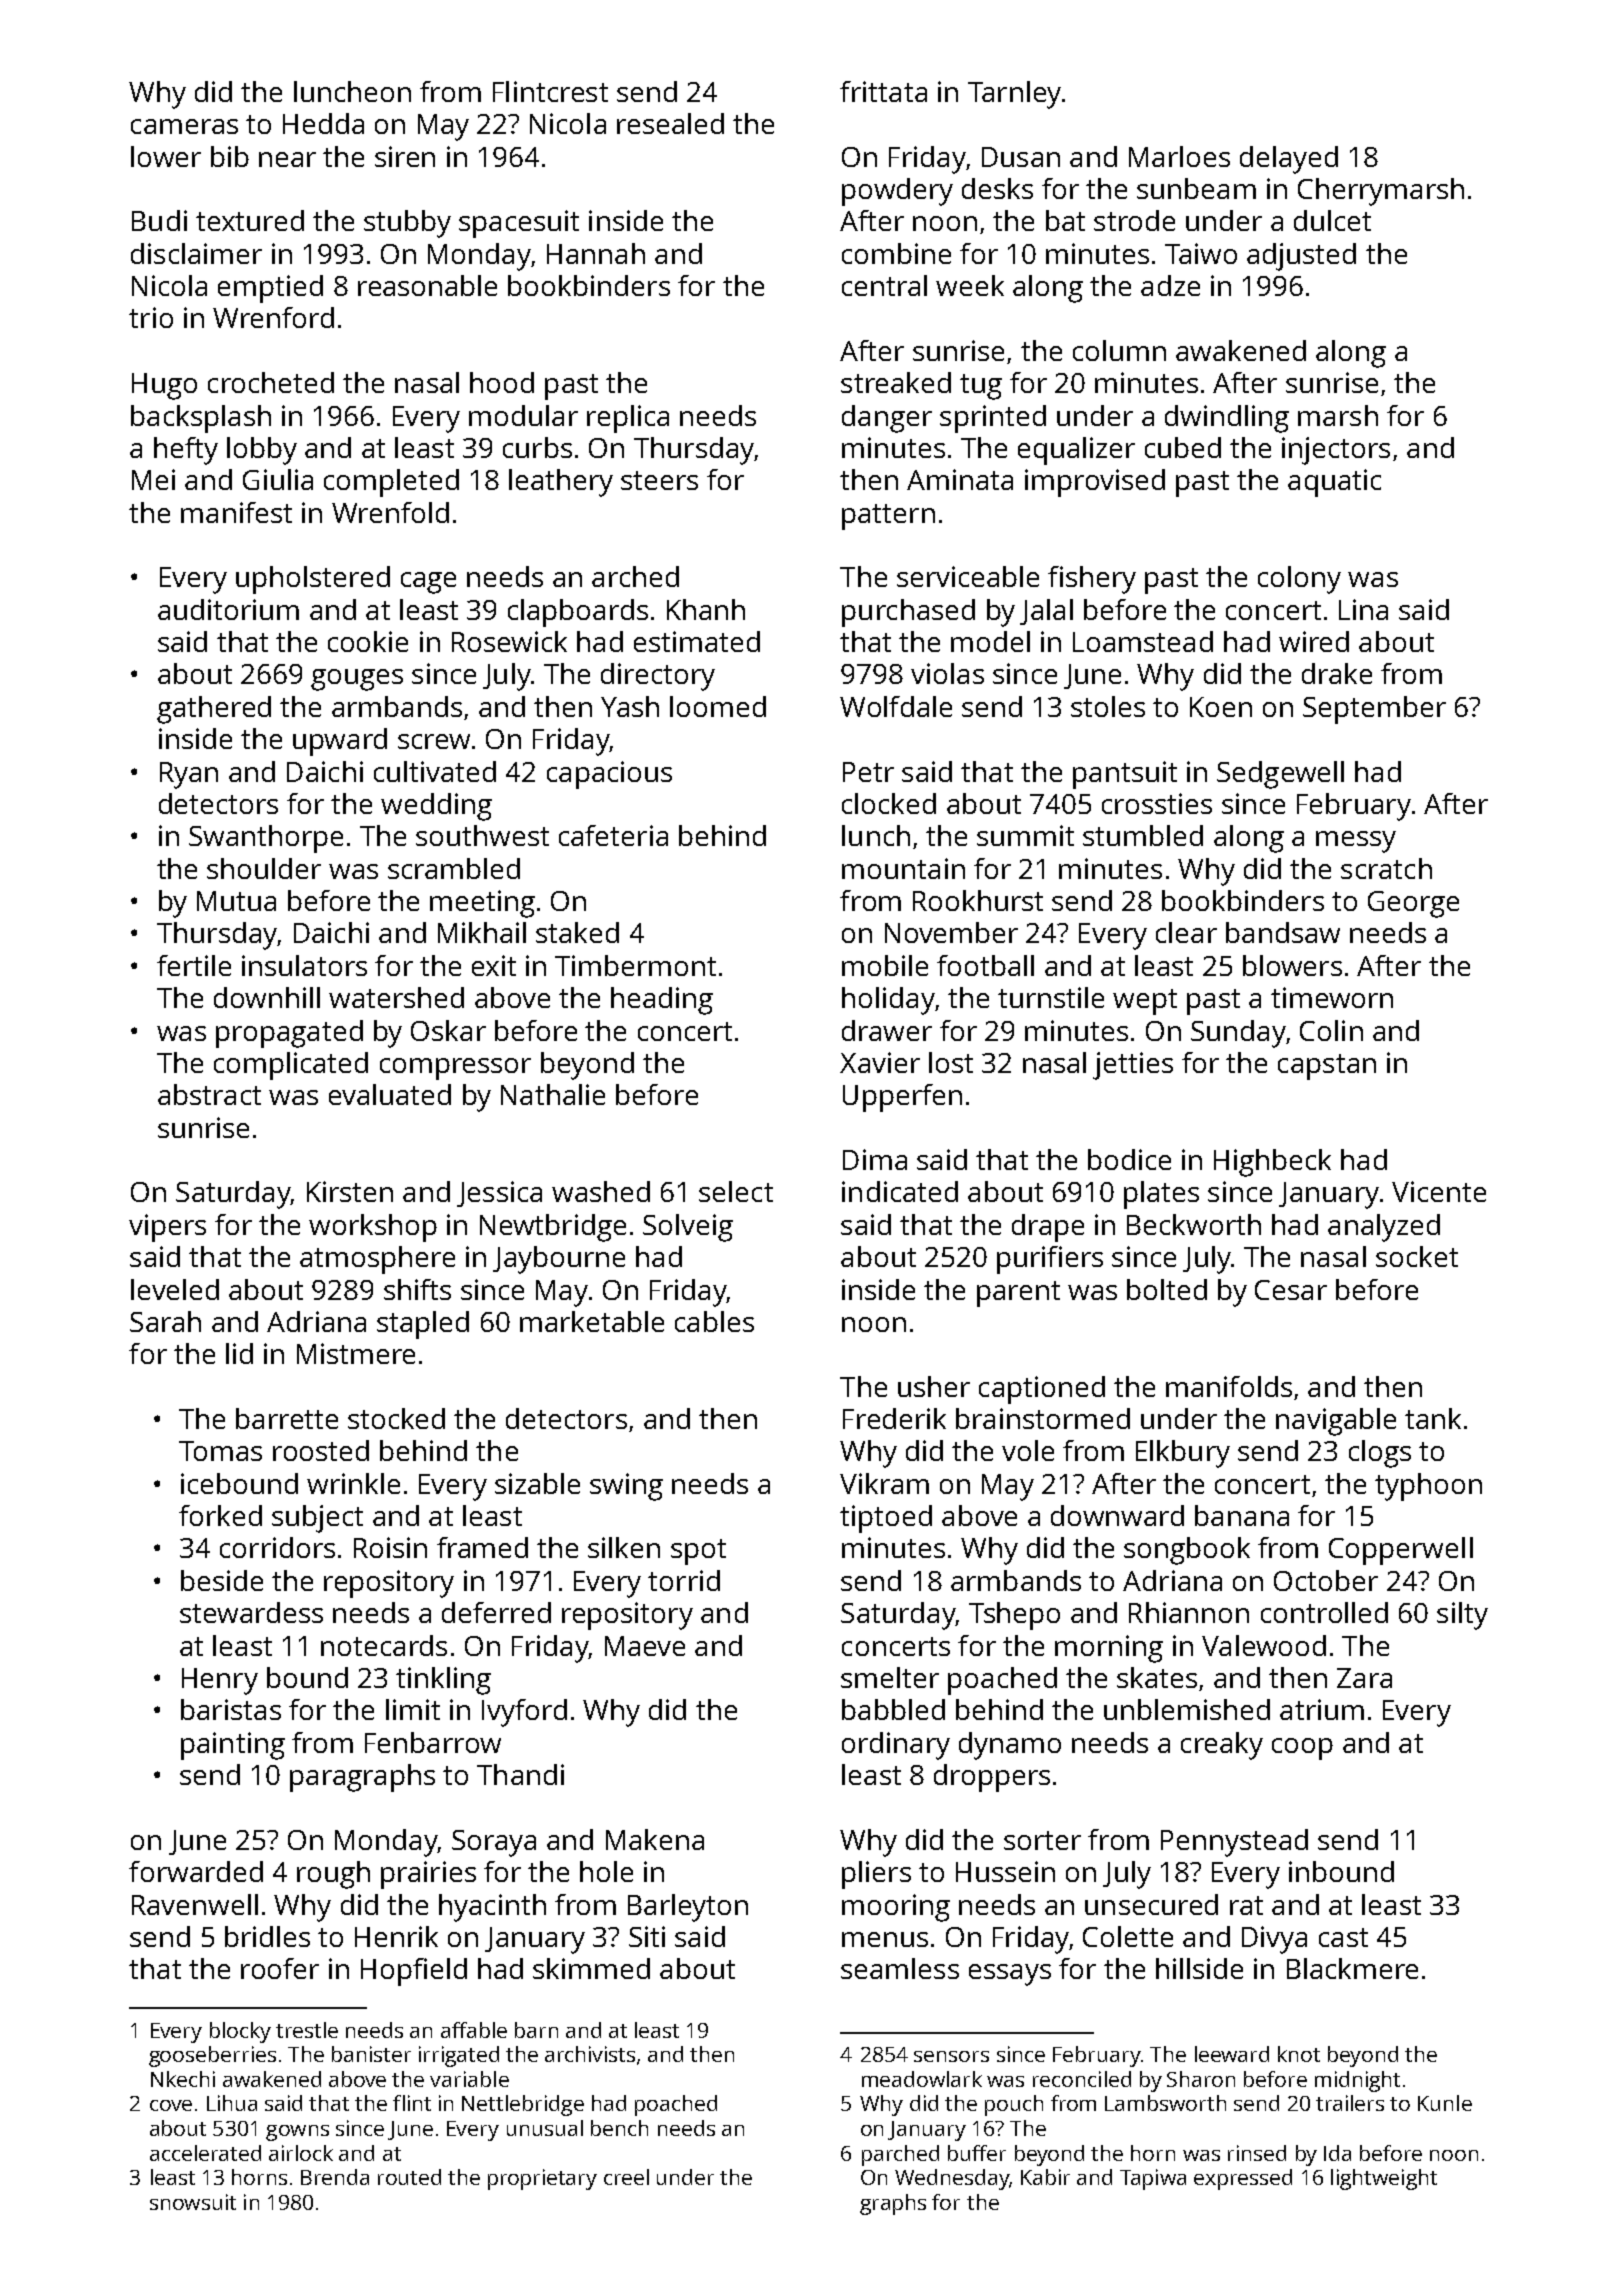 This screenshot has height=2292, width=1620. Describe the element at coordinates (1289, 160) in the screenshot. I see `delayed` at that location.
